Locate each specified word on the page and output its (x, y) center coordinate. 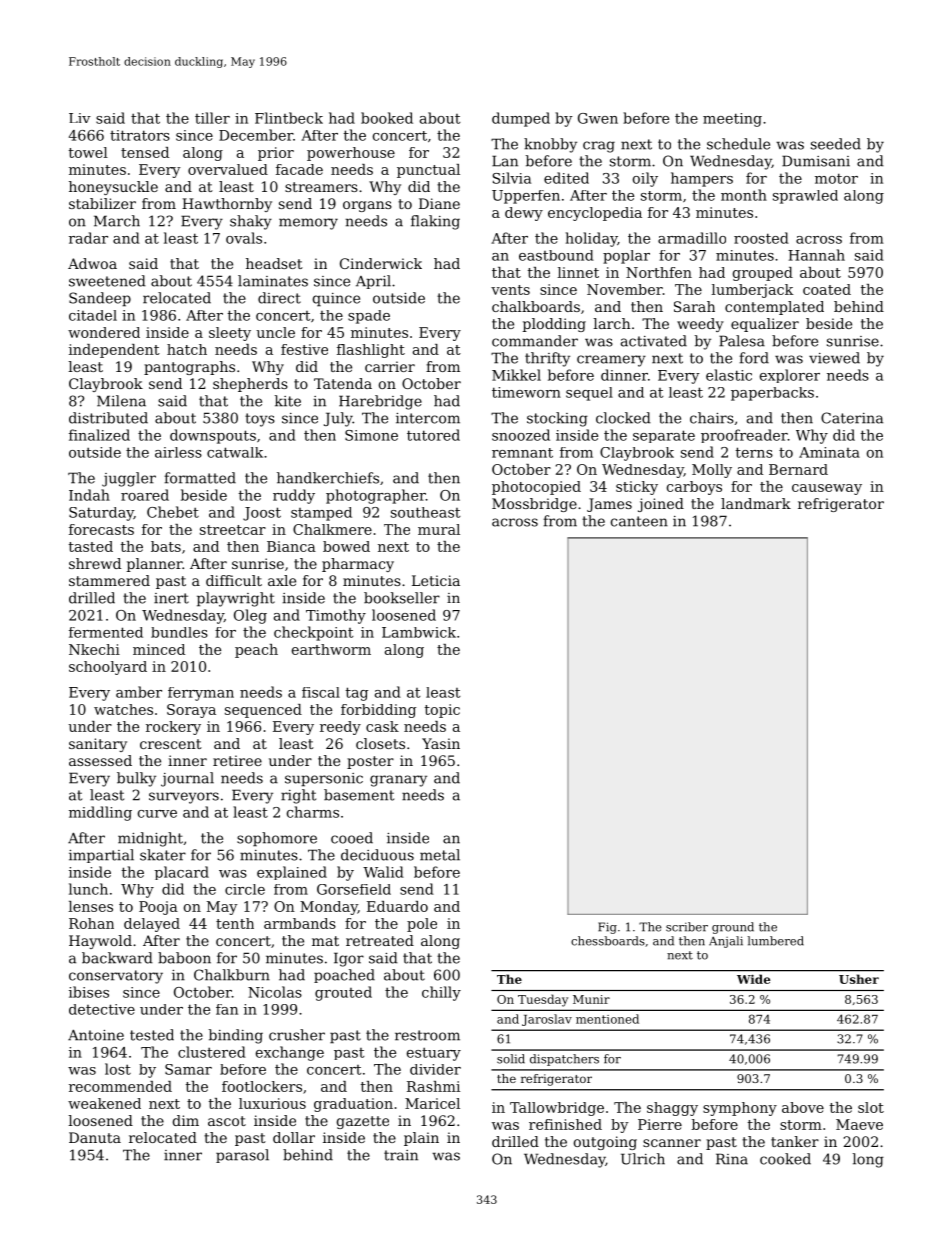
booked (387, 118)
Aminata (829, 452)
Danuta (95, 1137)
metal (440, 855)
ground (733, 928)
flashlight (371, 351)
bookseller (402, 598)
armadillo (692, 238)
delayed (152, 925)
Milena (121, 401)
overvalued (228, 169)
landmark (756, 503)
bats (166, 546)
